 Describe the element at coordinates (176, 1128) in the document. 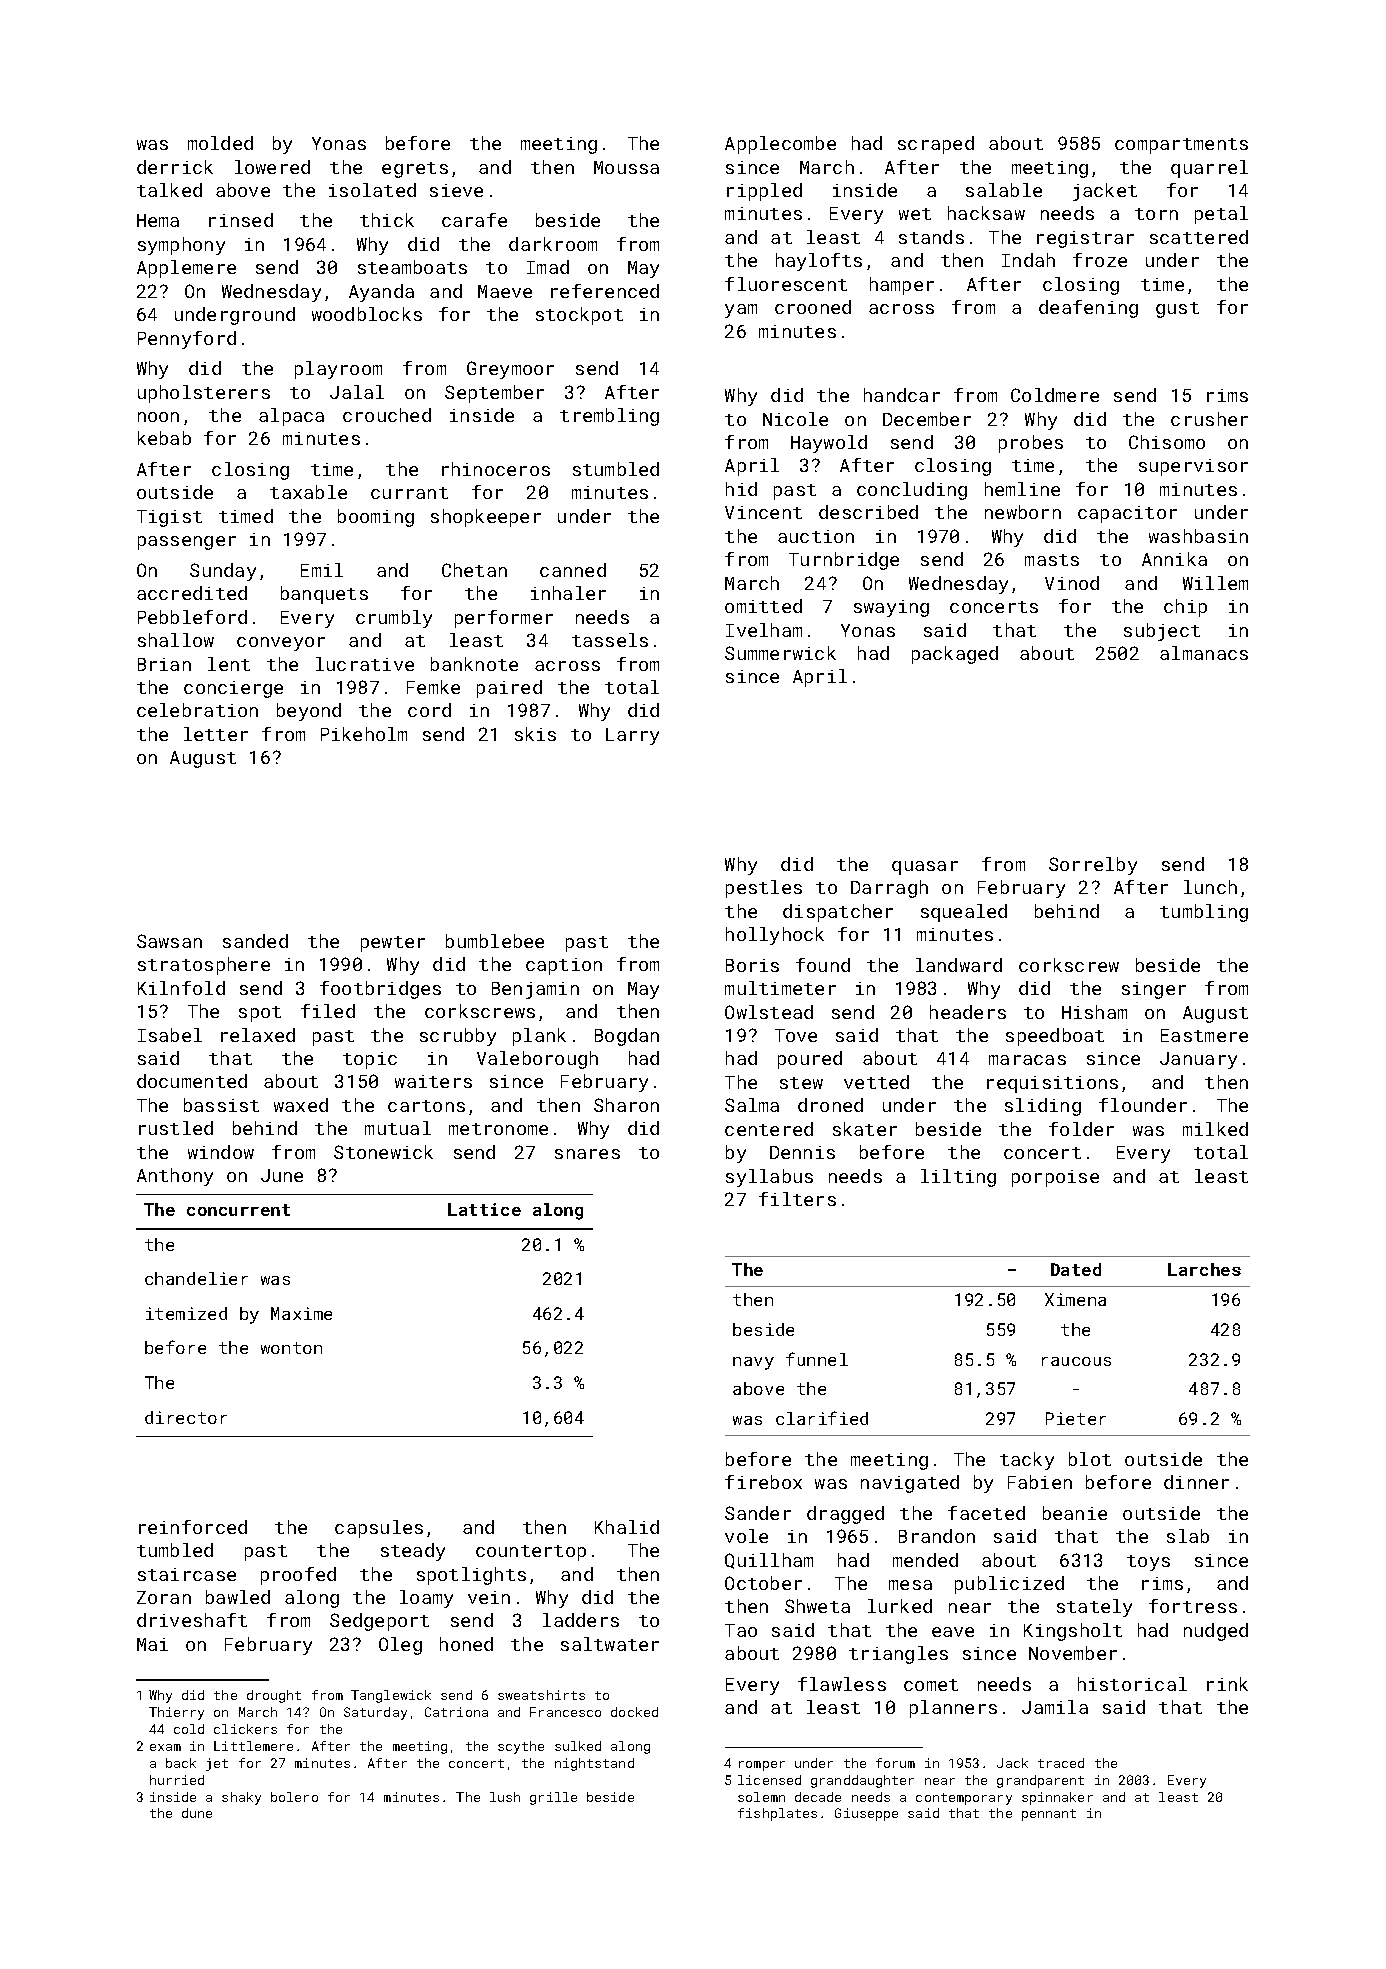

I see `rustled` at that location.
